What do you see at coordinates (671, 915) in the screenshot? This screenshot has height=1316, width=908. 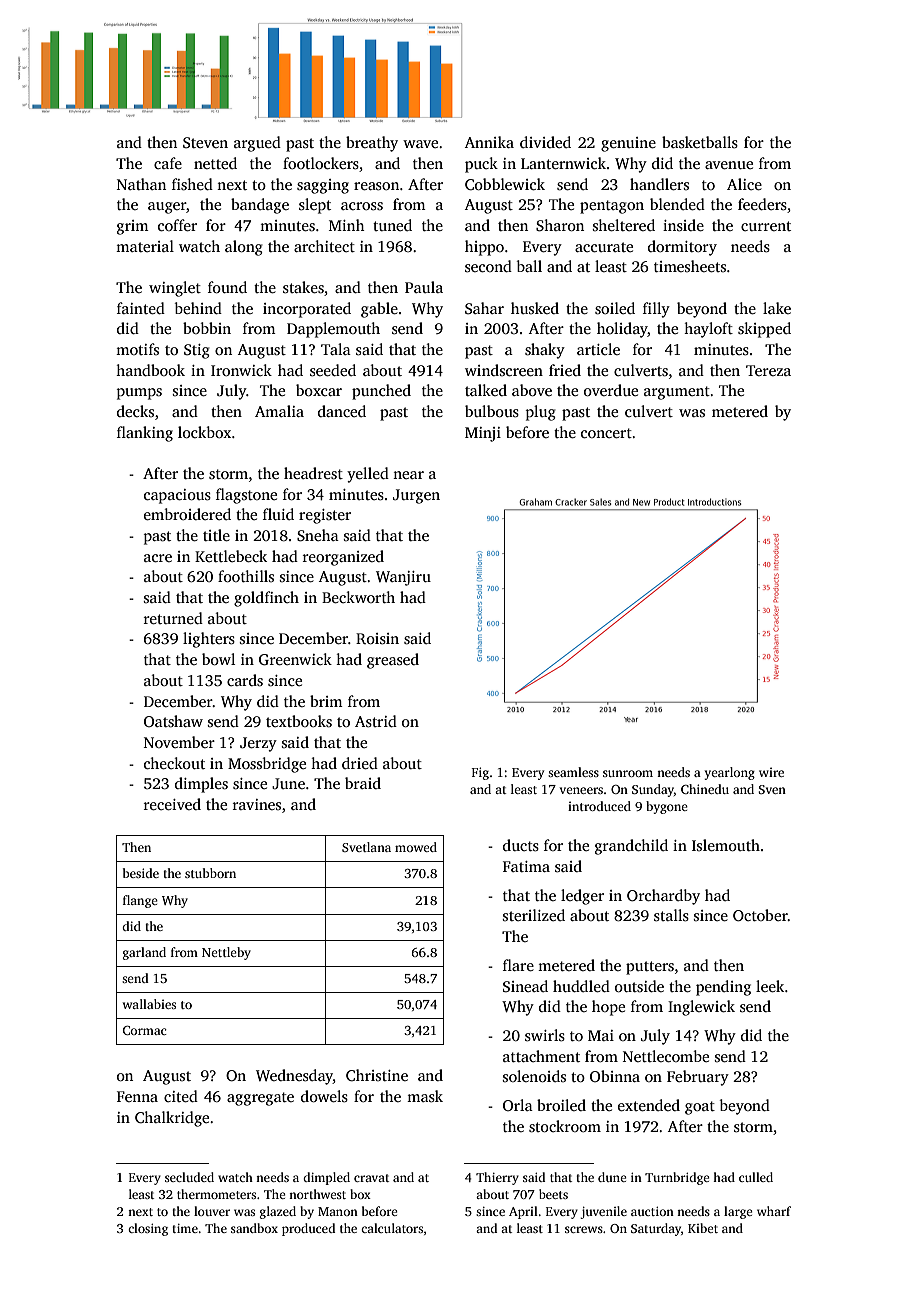 I see `stalls` at bounding box center [671, 915].
